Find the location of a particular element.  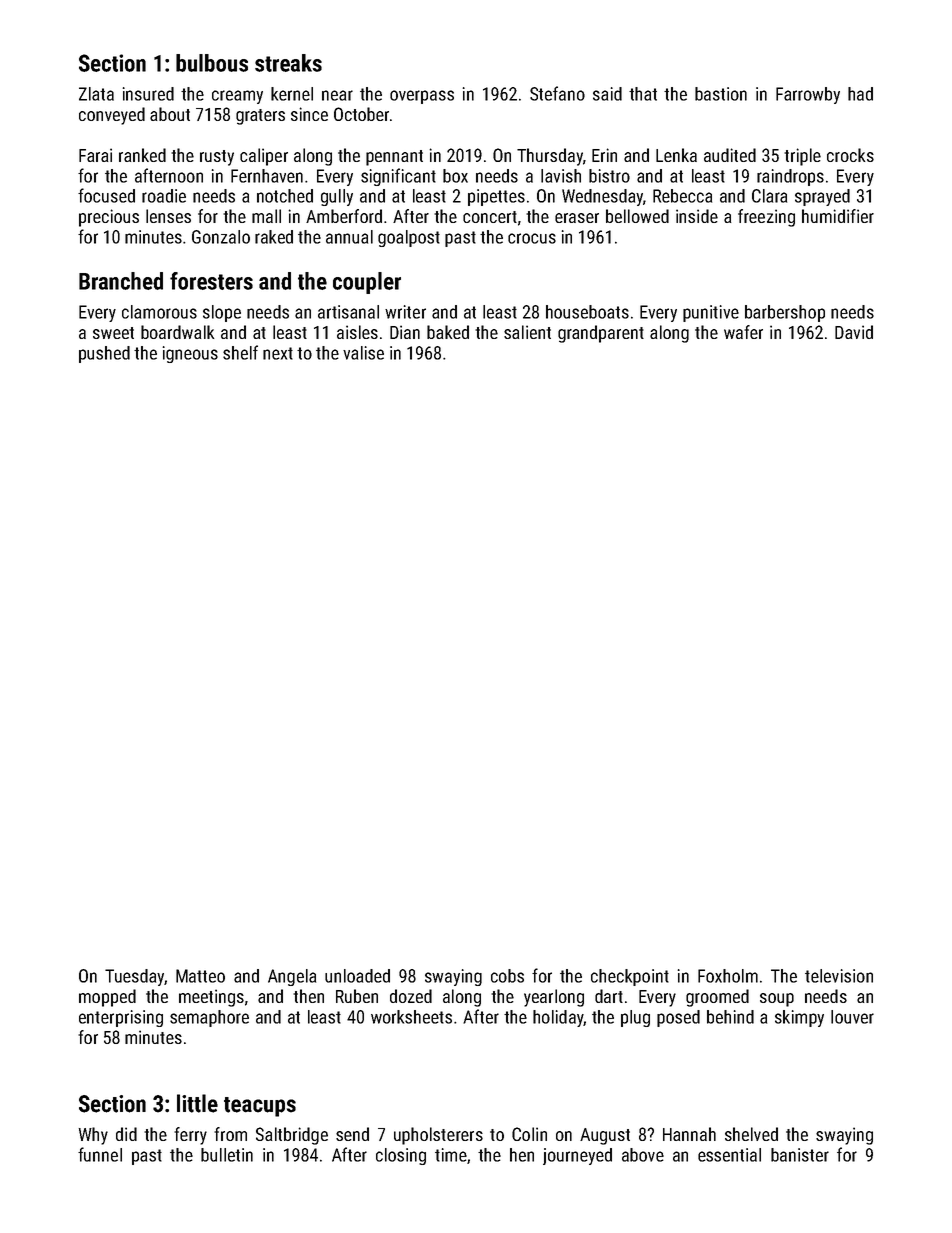

near is located at coordinates (337, 95).
